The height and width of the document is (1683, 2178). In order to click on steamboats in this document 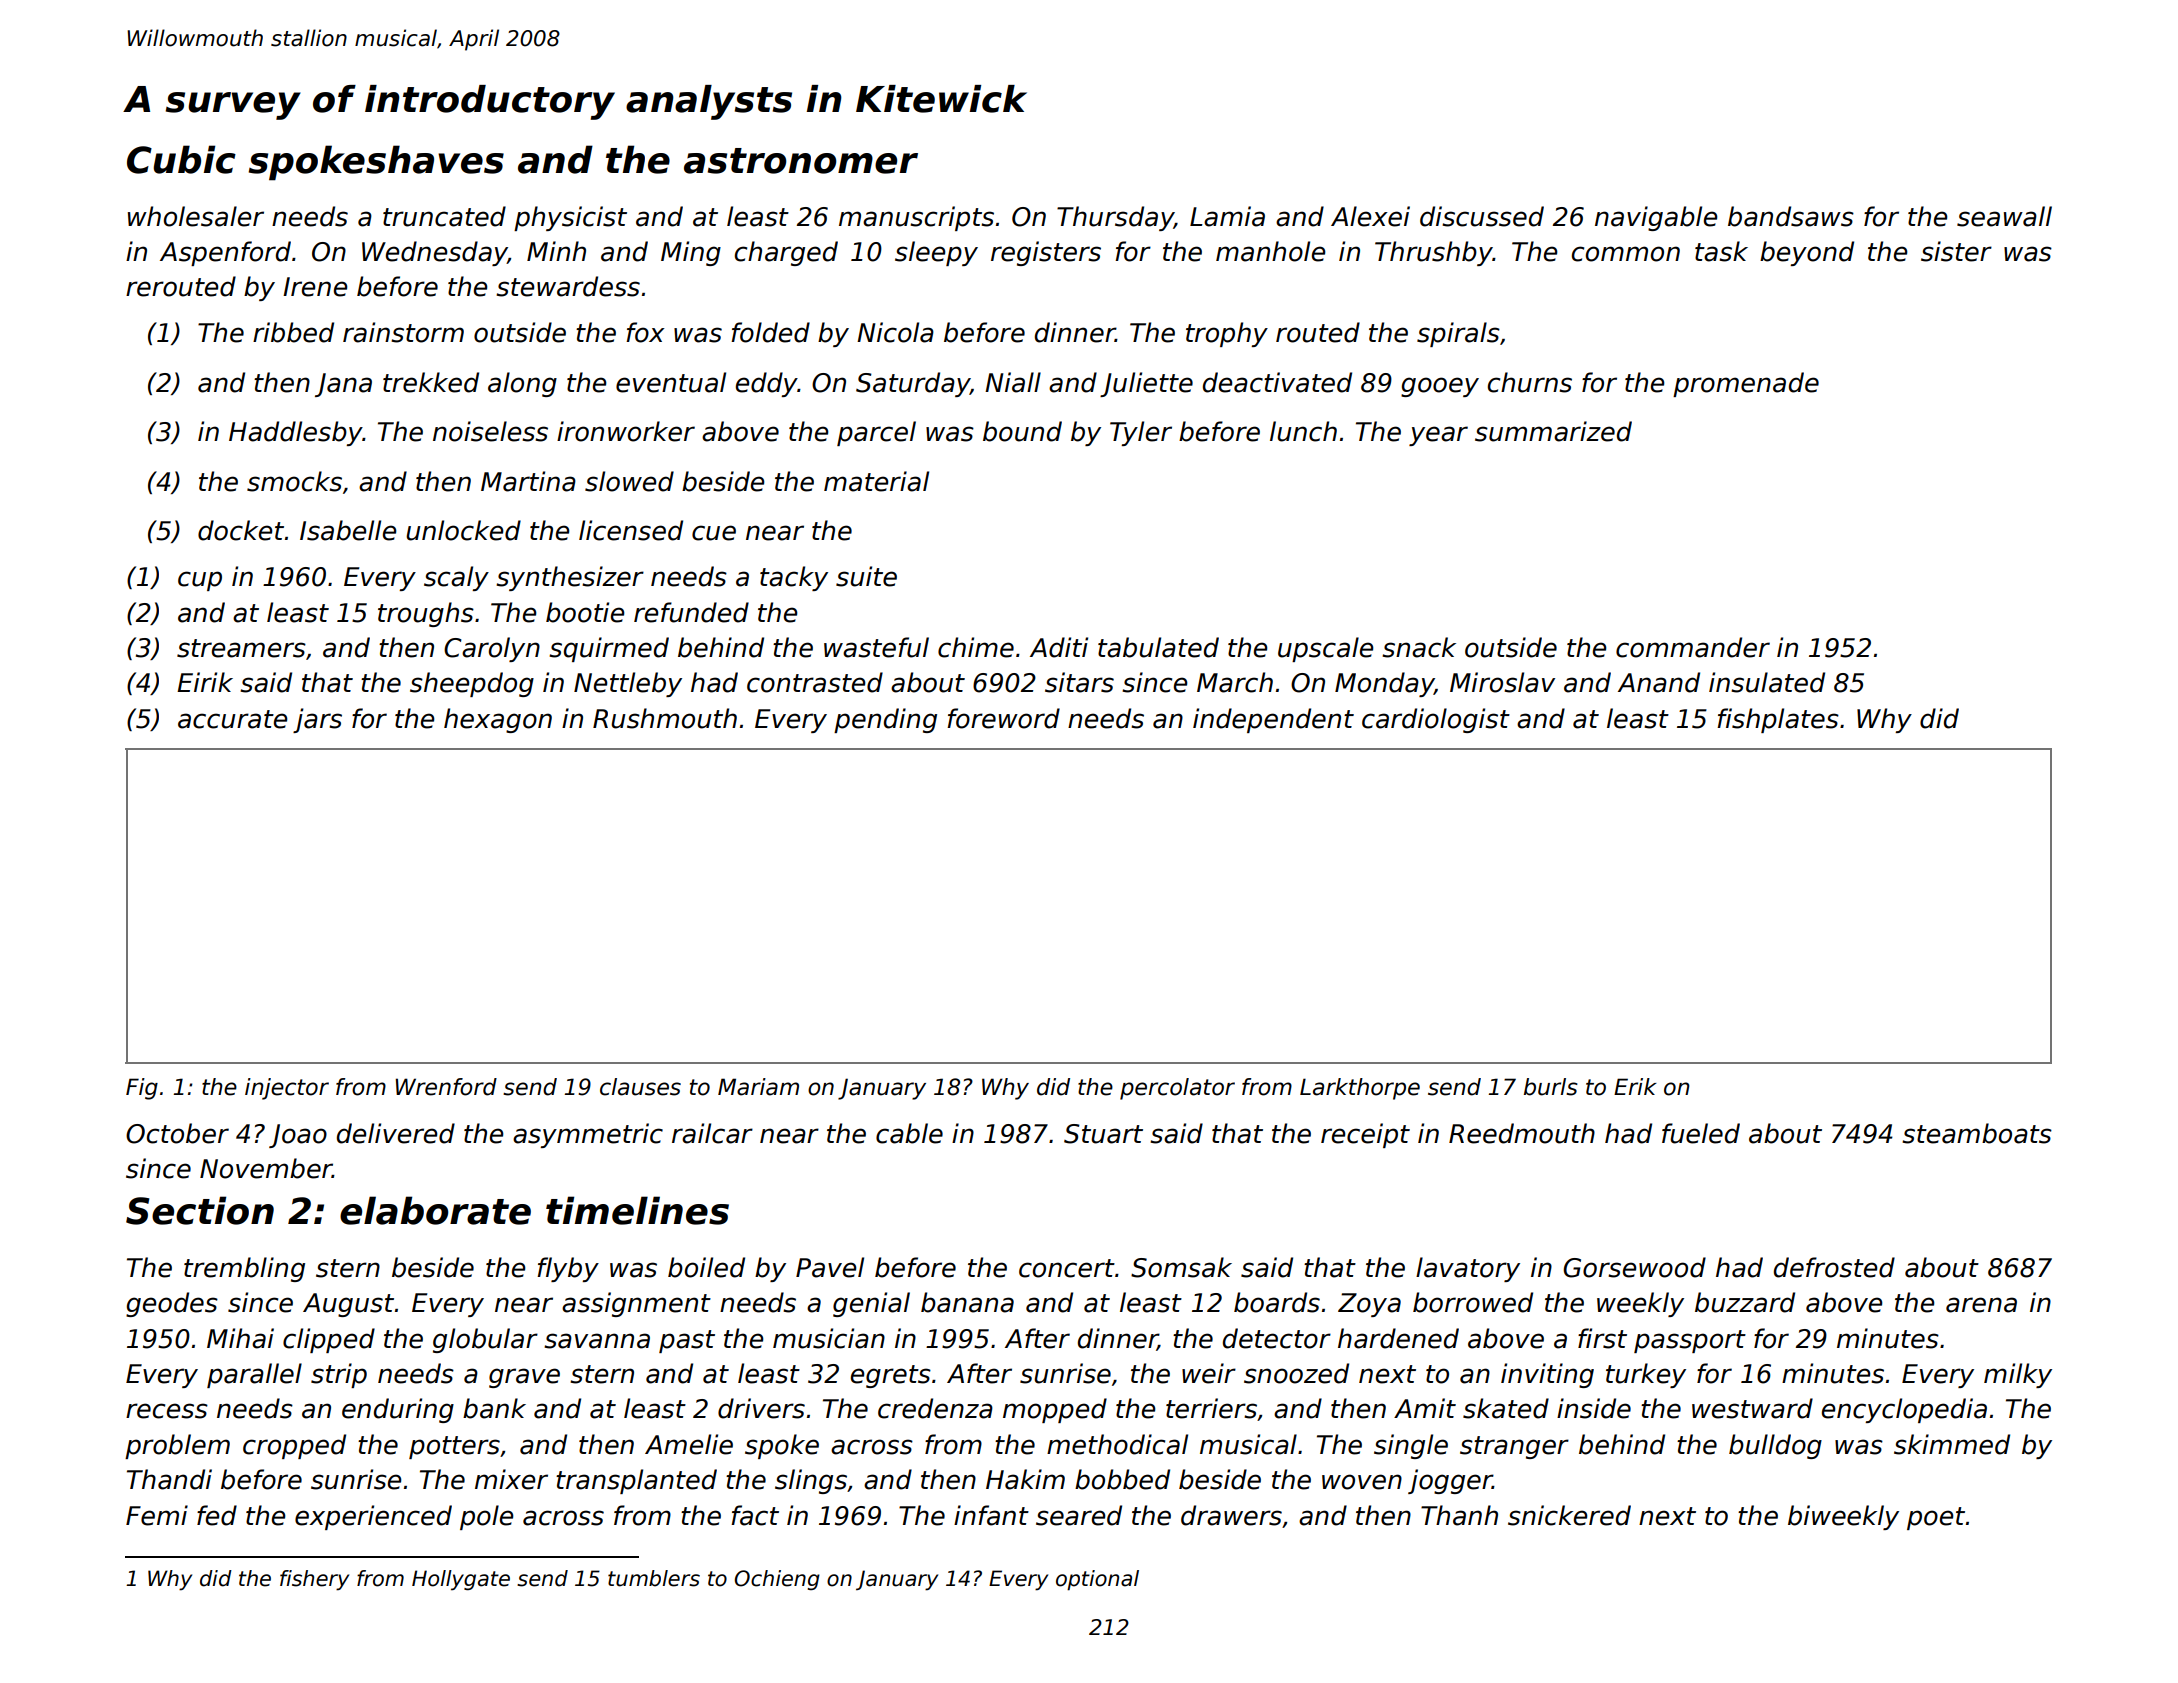, I will do `click(1977, 1133)`.
